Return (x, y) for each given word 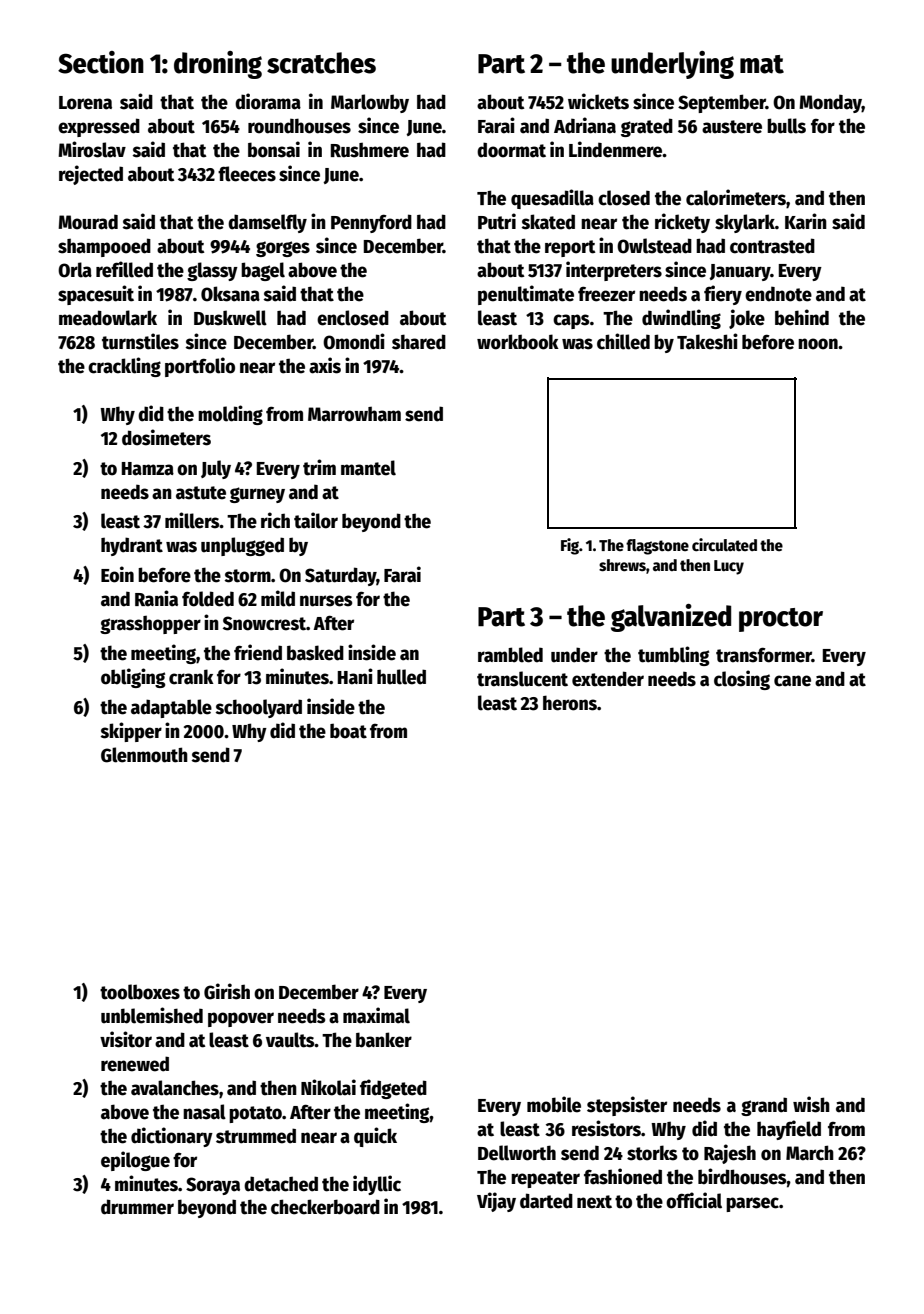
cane (792, 681)
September (722, 103)
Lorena (85, 103)
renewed (135, 1064)
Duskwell (230, 318)
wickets (598, 101)
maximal (376, 1015)
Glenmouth (144, 755)
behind (802, 317)
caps (571, 321)
